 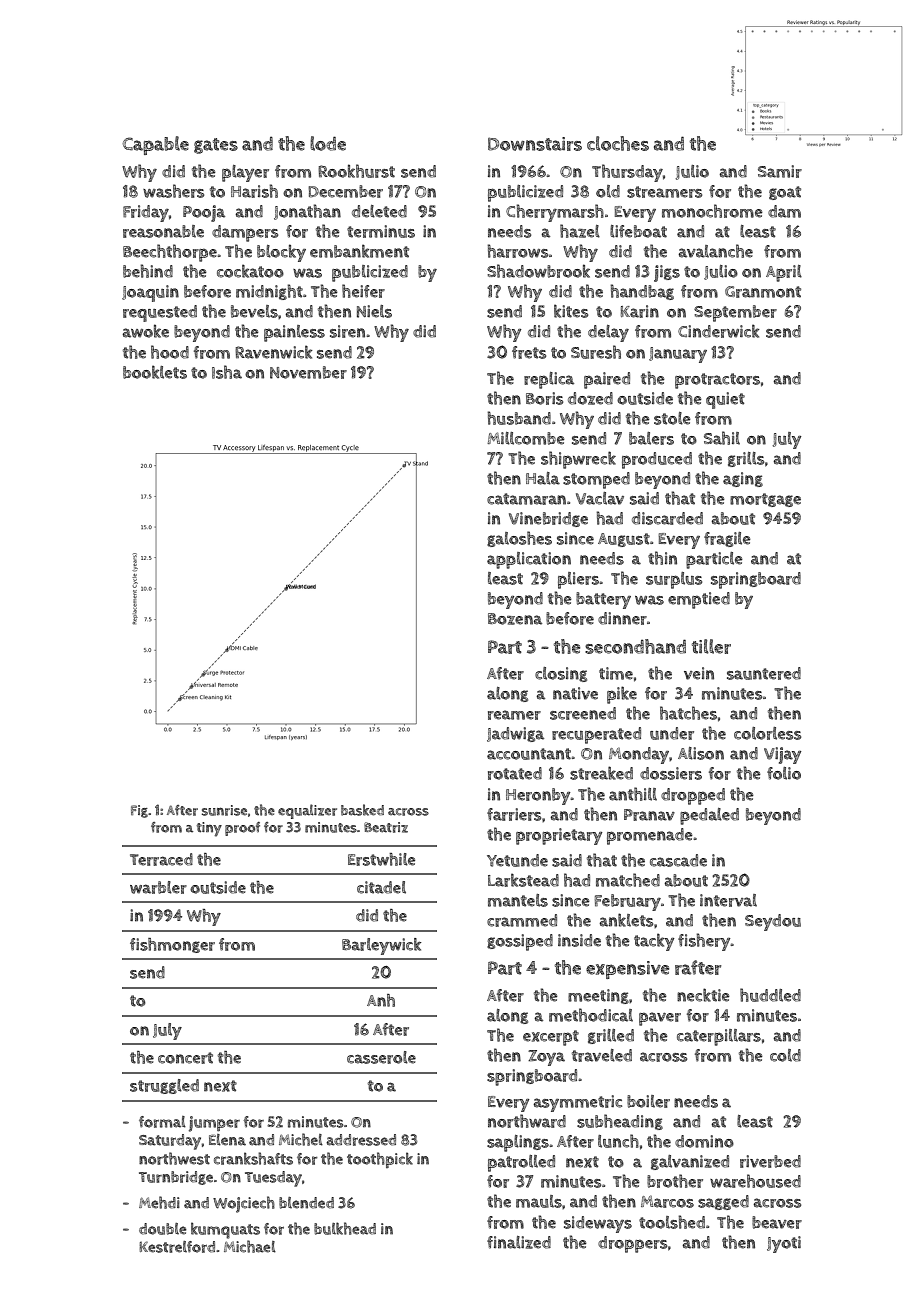 What do you see at coordinates (672, 1222) in the screenshot?
I see `toolshed` at bounding box center [672, 1222].
